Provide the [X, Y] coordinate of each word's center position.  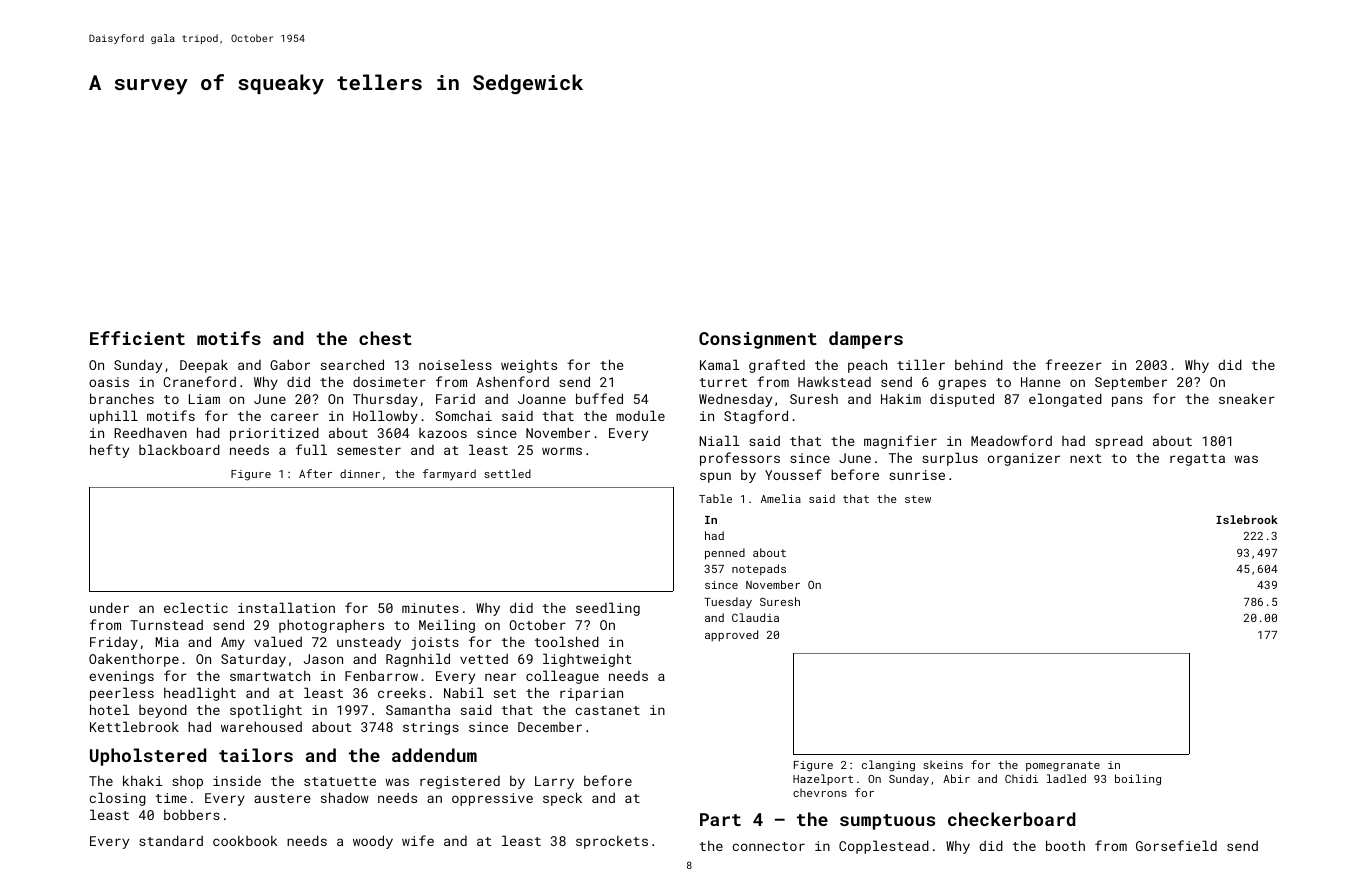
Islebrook [1247, 519]
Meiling [447, 626]
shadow [345, 797]
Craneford [199, 381]
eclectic [196, 607]
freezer [1074, 364]
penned [725, 554]
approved [731, 636]
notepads [759, 570]
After [315, 473]
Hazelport [823, 779]
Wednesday [735, 400]
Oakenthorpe [134, 660]
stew [918, 499]
